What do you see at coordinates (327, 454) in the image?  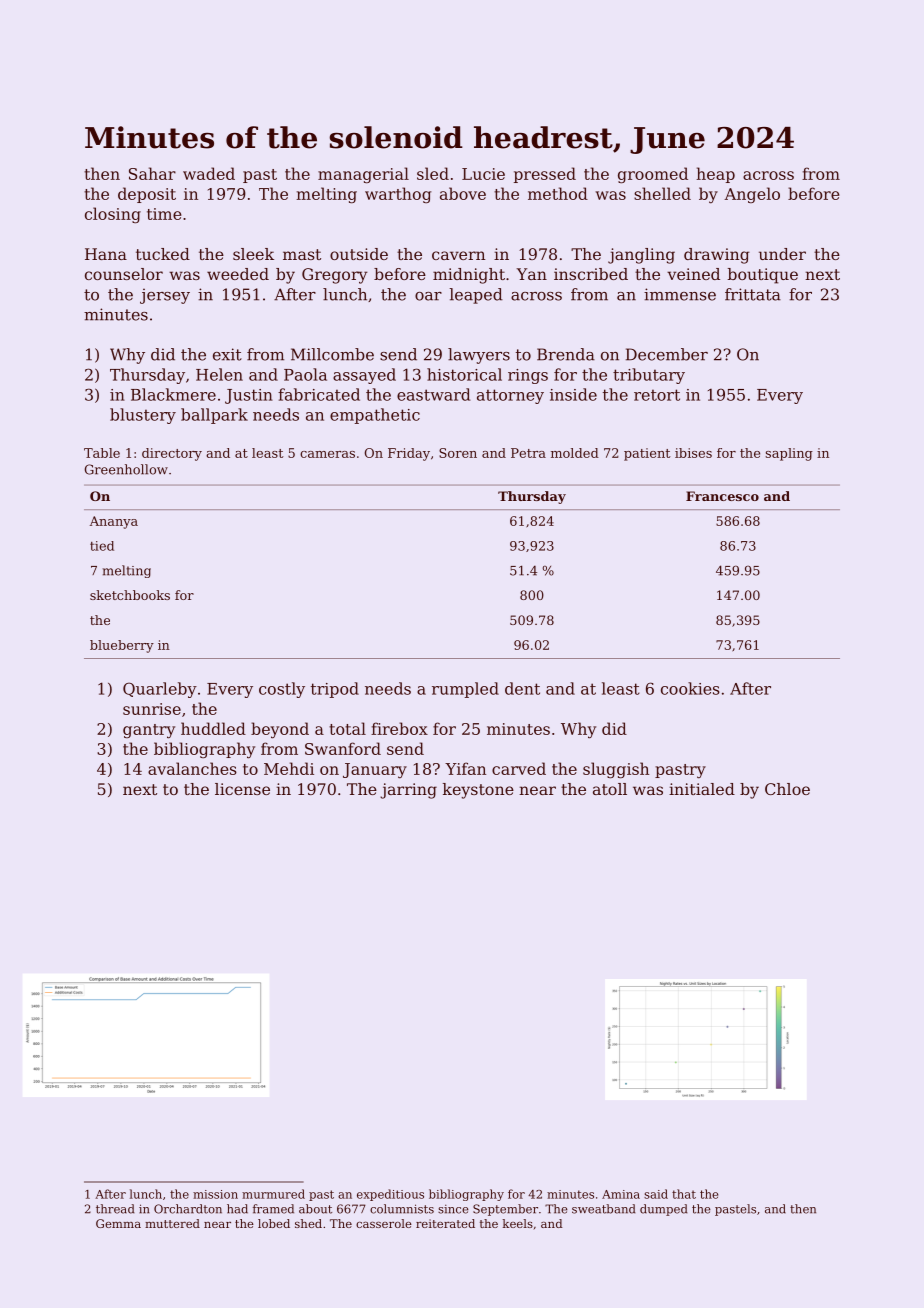 I see `cameras` at bounding box center [327, 454].
